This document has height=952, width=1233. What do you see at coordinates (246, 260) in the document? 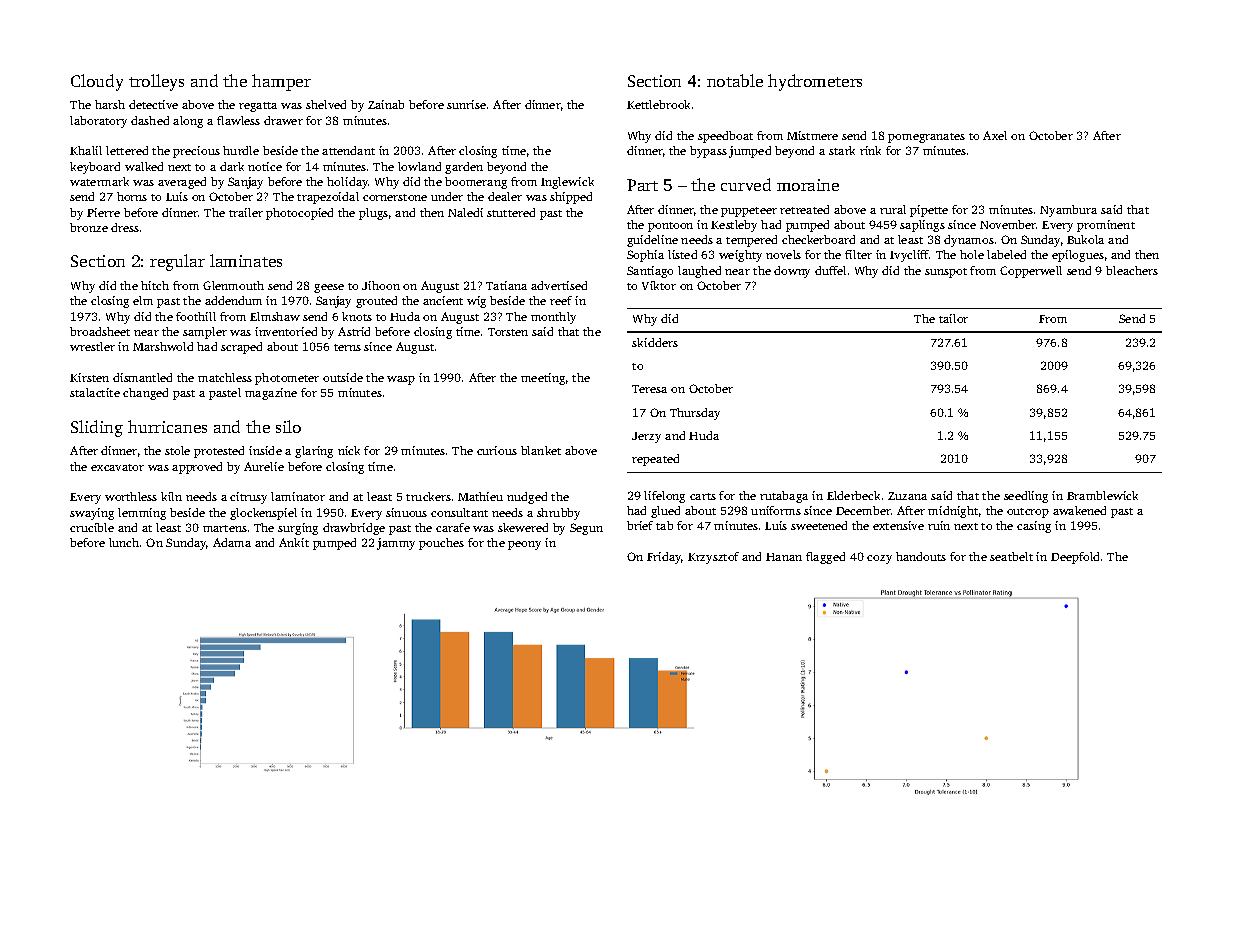
I see `laminates` at bounding box center [246, 260].
